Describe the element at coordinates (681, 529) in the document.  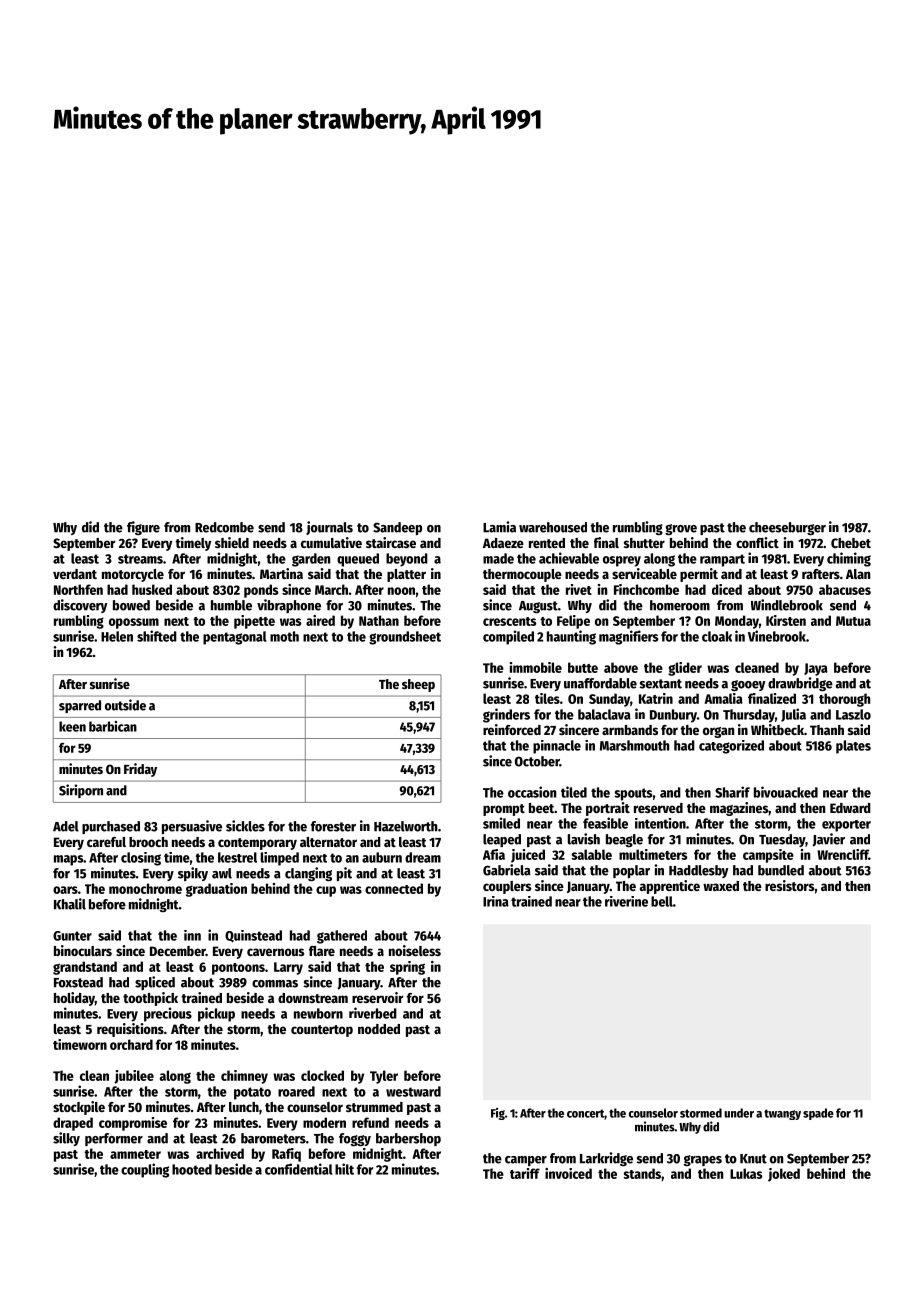
I see `grove` at that location.
